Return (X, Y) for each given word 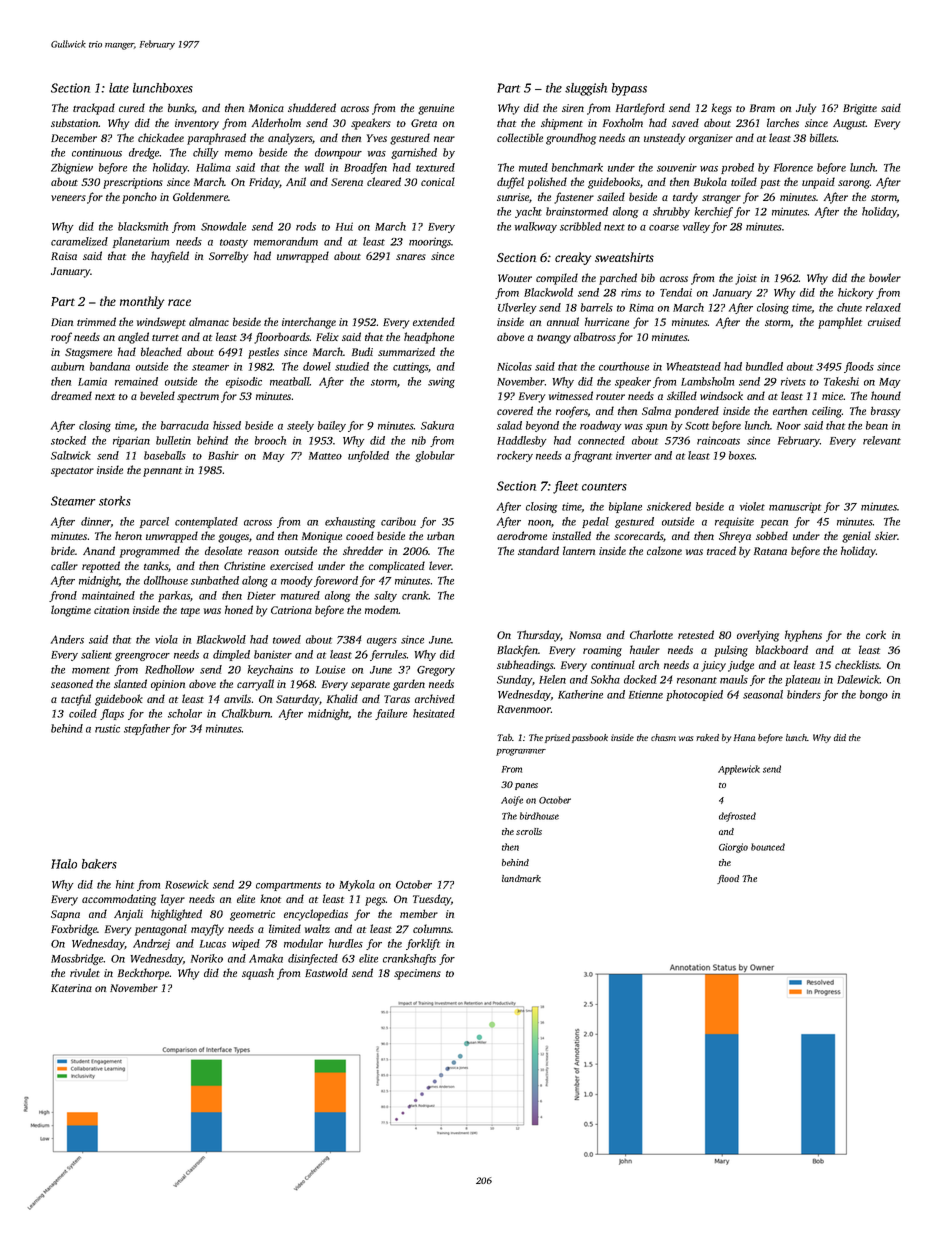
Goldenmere (201, 196)
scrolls (529, 831)
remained (136, 381)
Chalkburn (246, 713)
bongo (874, 695)
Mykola (357, 885)
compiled (557, 279)
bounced (768, 847)
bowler (885, 277)
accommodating (119, 900)
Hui (344, 226)
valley (696, 227)
